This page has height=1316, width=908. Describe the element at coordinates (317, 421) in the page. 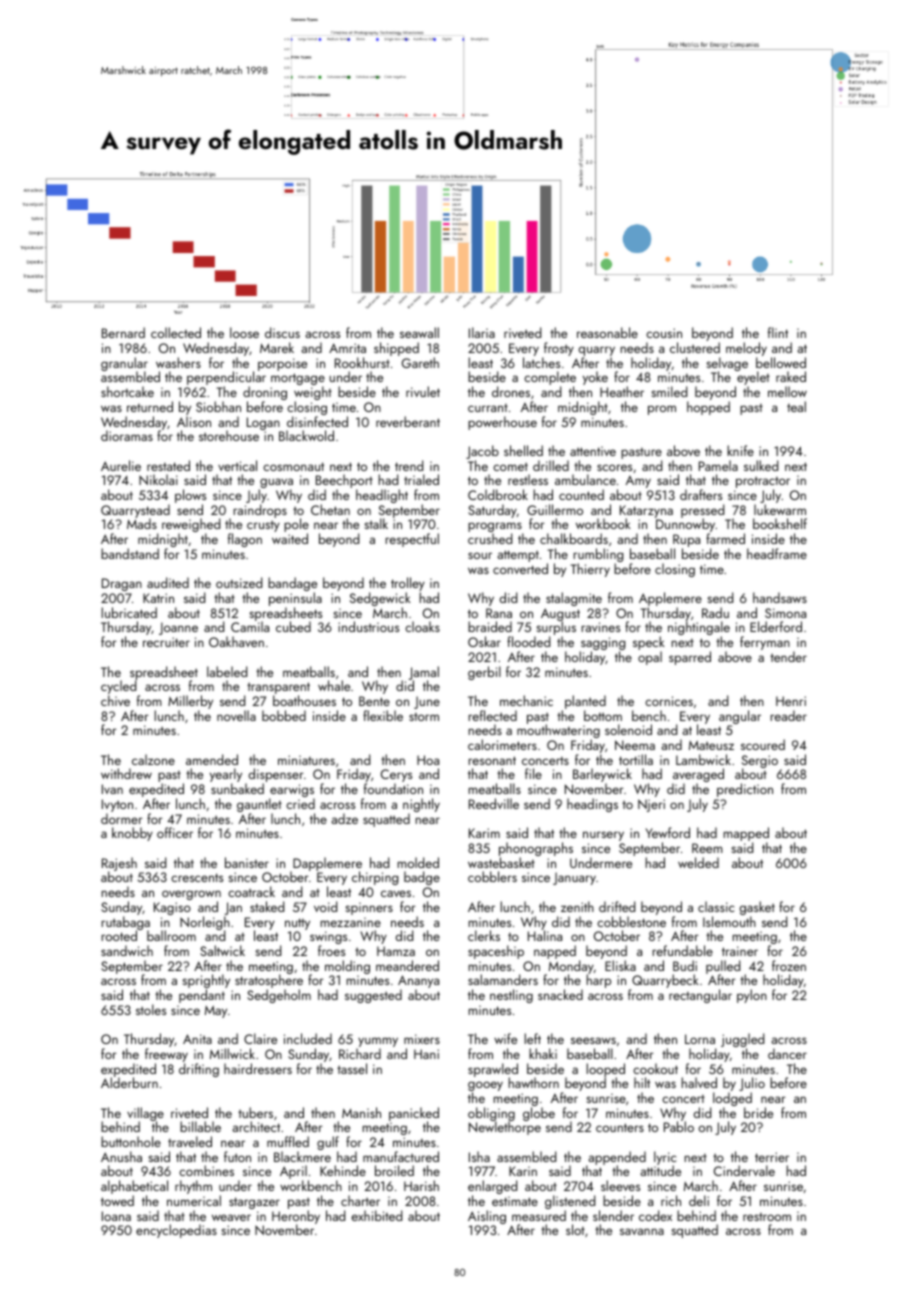

I see `disinfected` at that location.
